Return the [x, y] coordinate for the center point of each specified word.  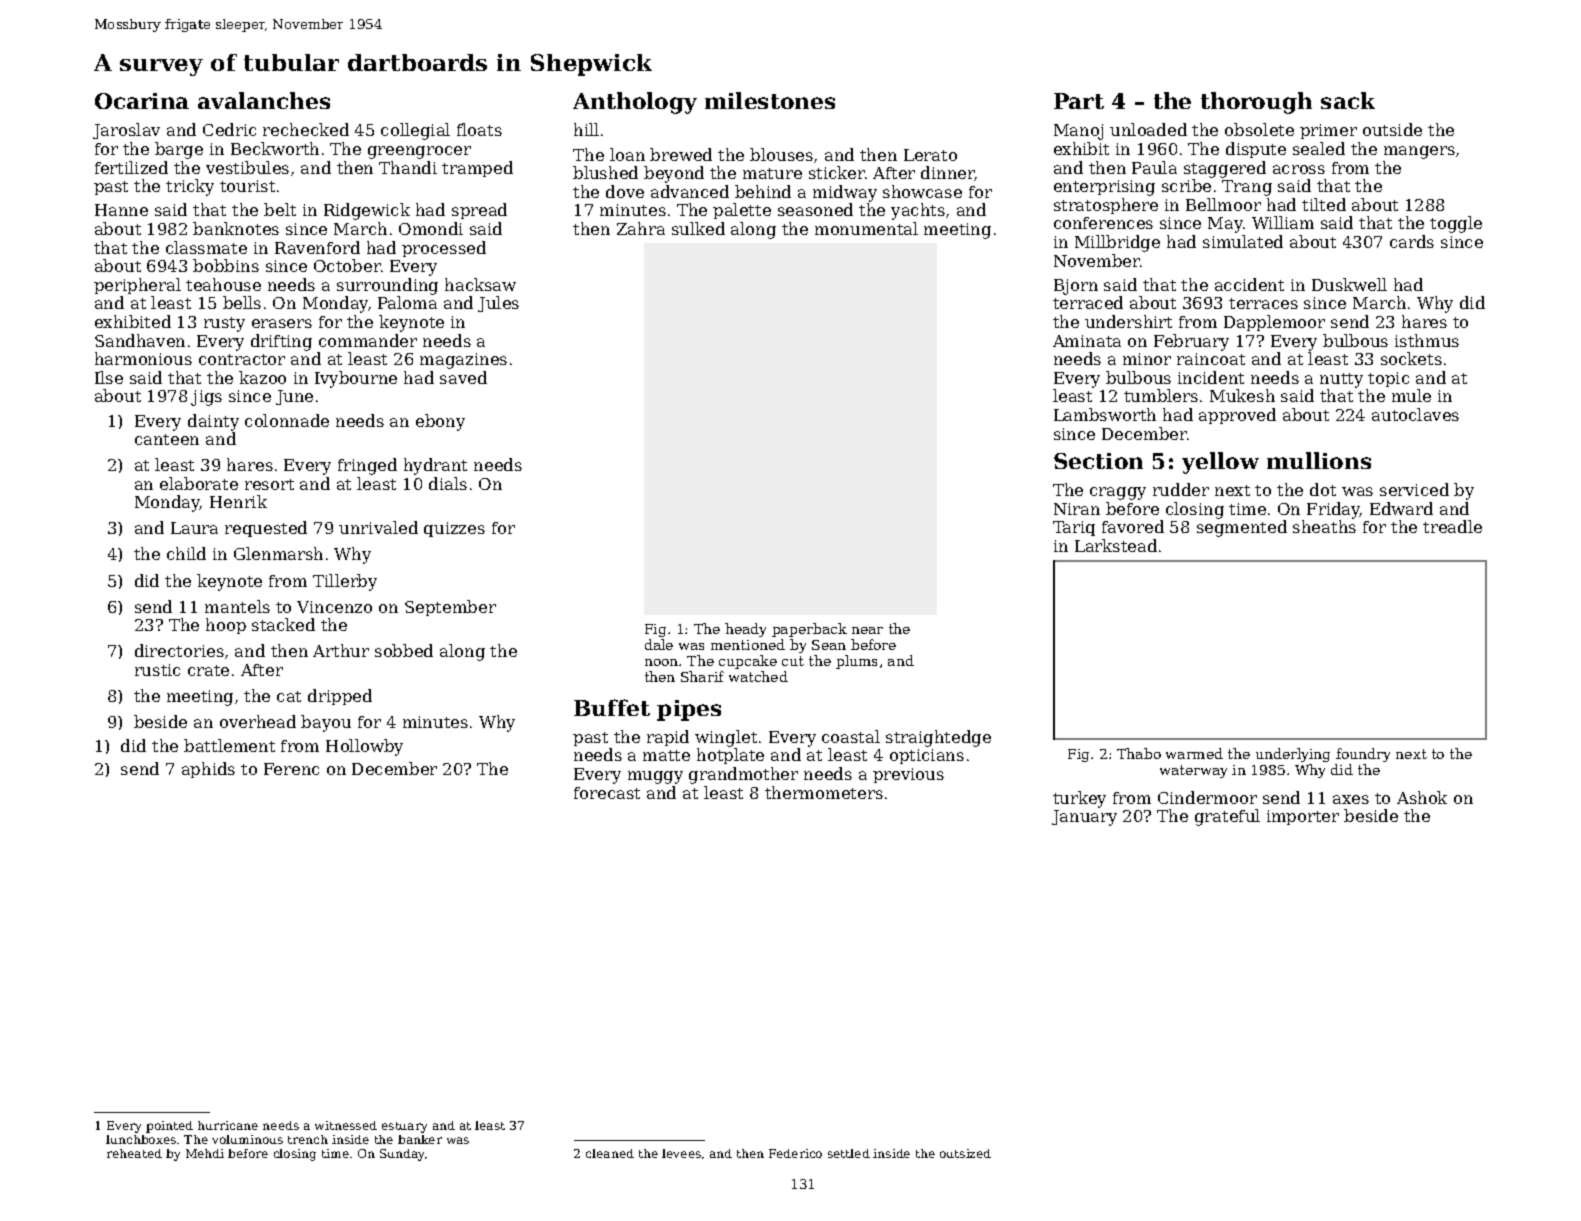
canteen [167, 439]
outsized [965, 1153]
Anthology [635, 103]
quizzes [454, 529]
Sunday [402, 1155]
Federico [795, 1153]
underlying [1293, 755]
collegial [415, 131]
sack [1348, 100]
